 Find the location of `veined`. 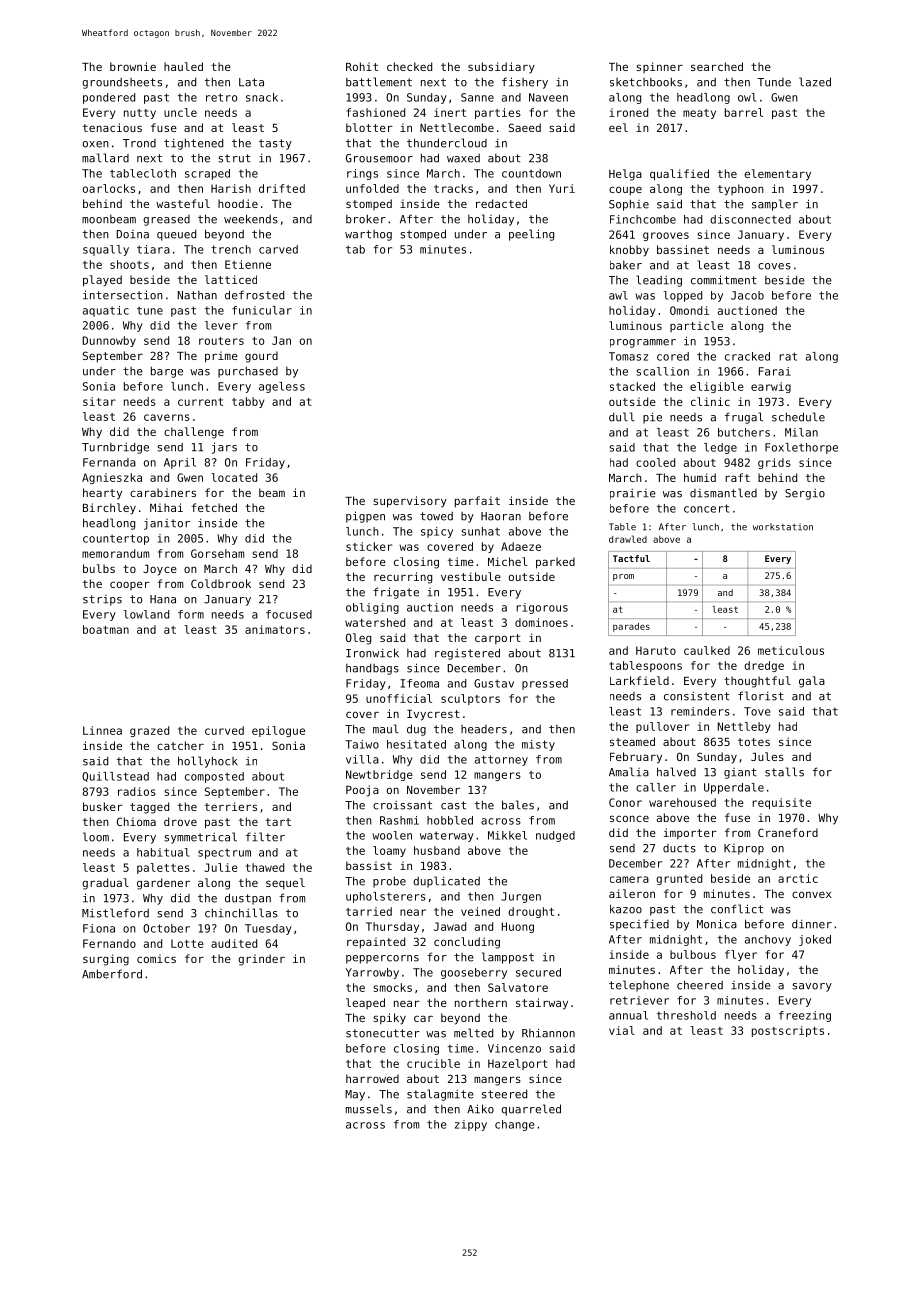

veined is located at coordinates (480, 911).
